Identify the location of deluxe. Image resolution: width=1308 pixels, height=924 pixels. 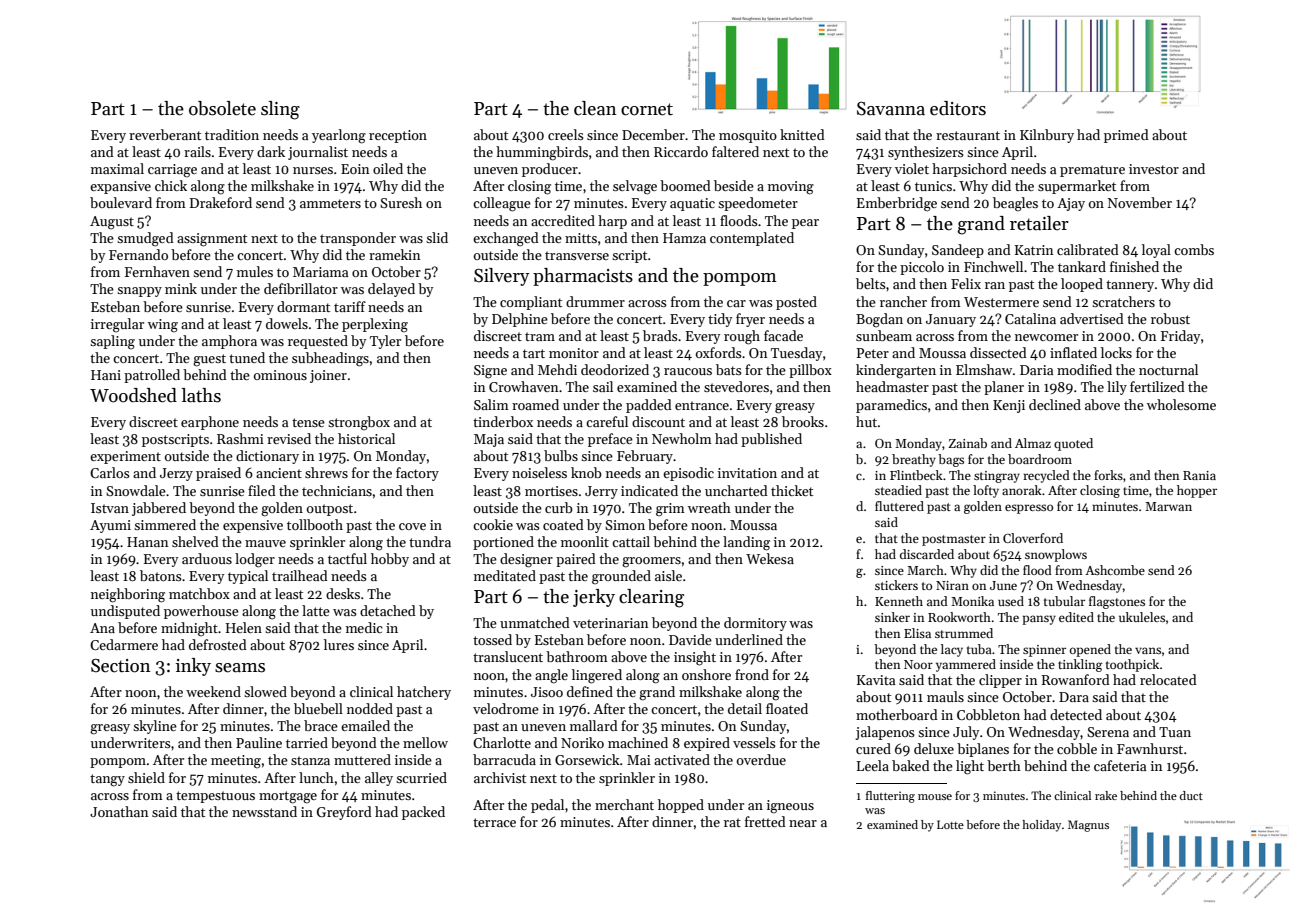
(934, 748).
